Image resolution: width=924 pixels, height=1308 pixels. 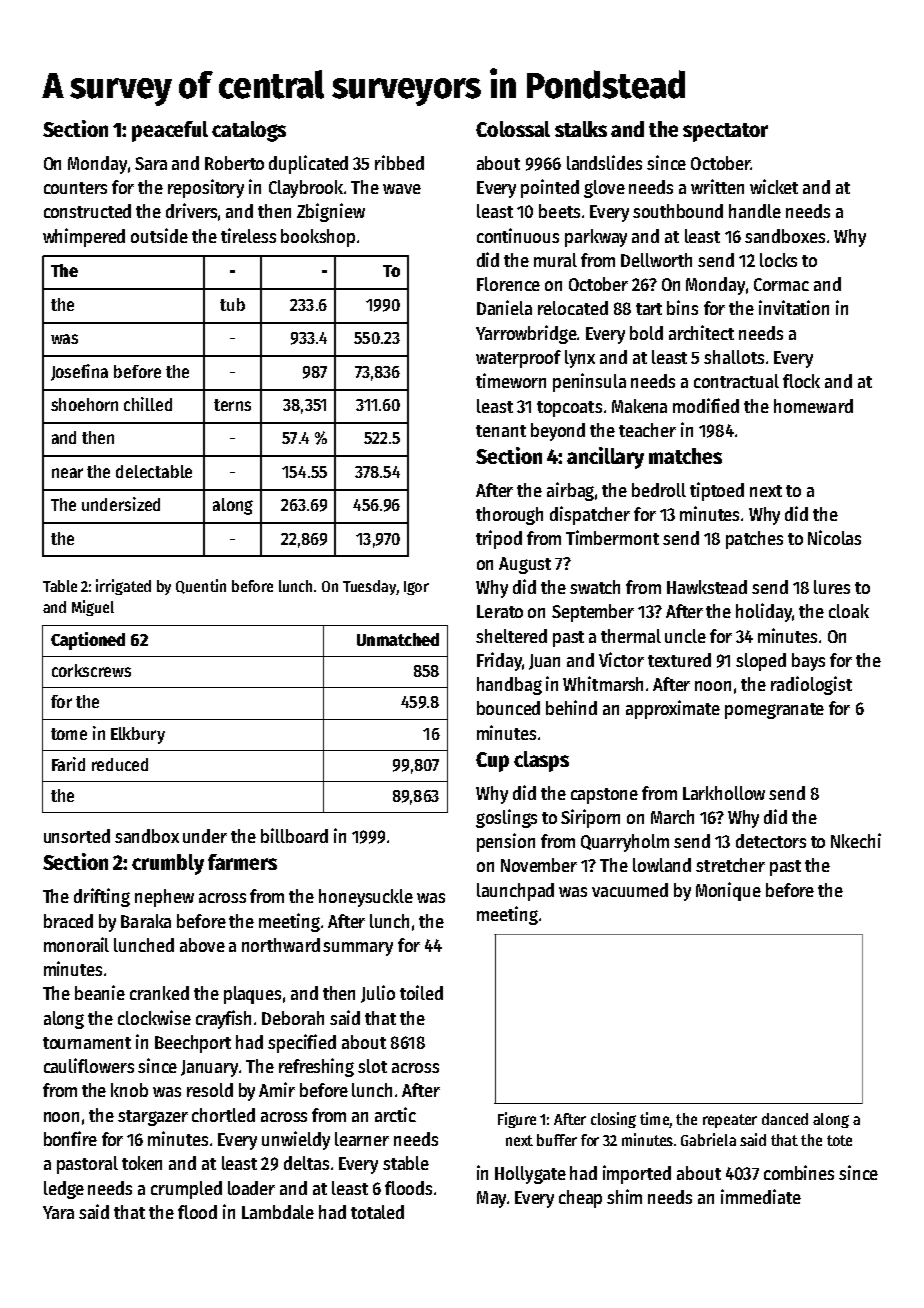 What do you see at coordinates (84, 237) in the document?
I see `whimpered` at bounding box center [84, 237].
